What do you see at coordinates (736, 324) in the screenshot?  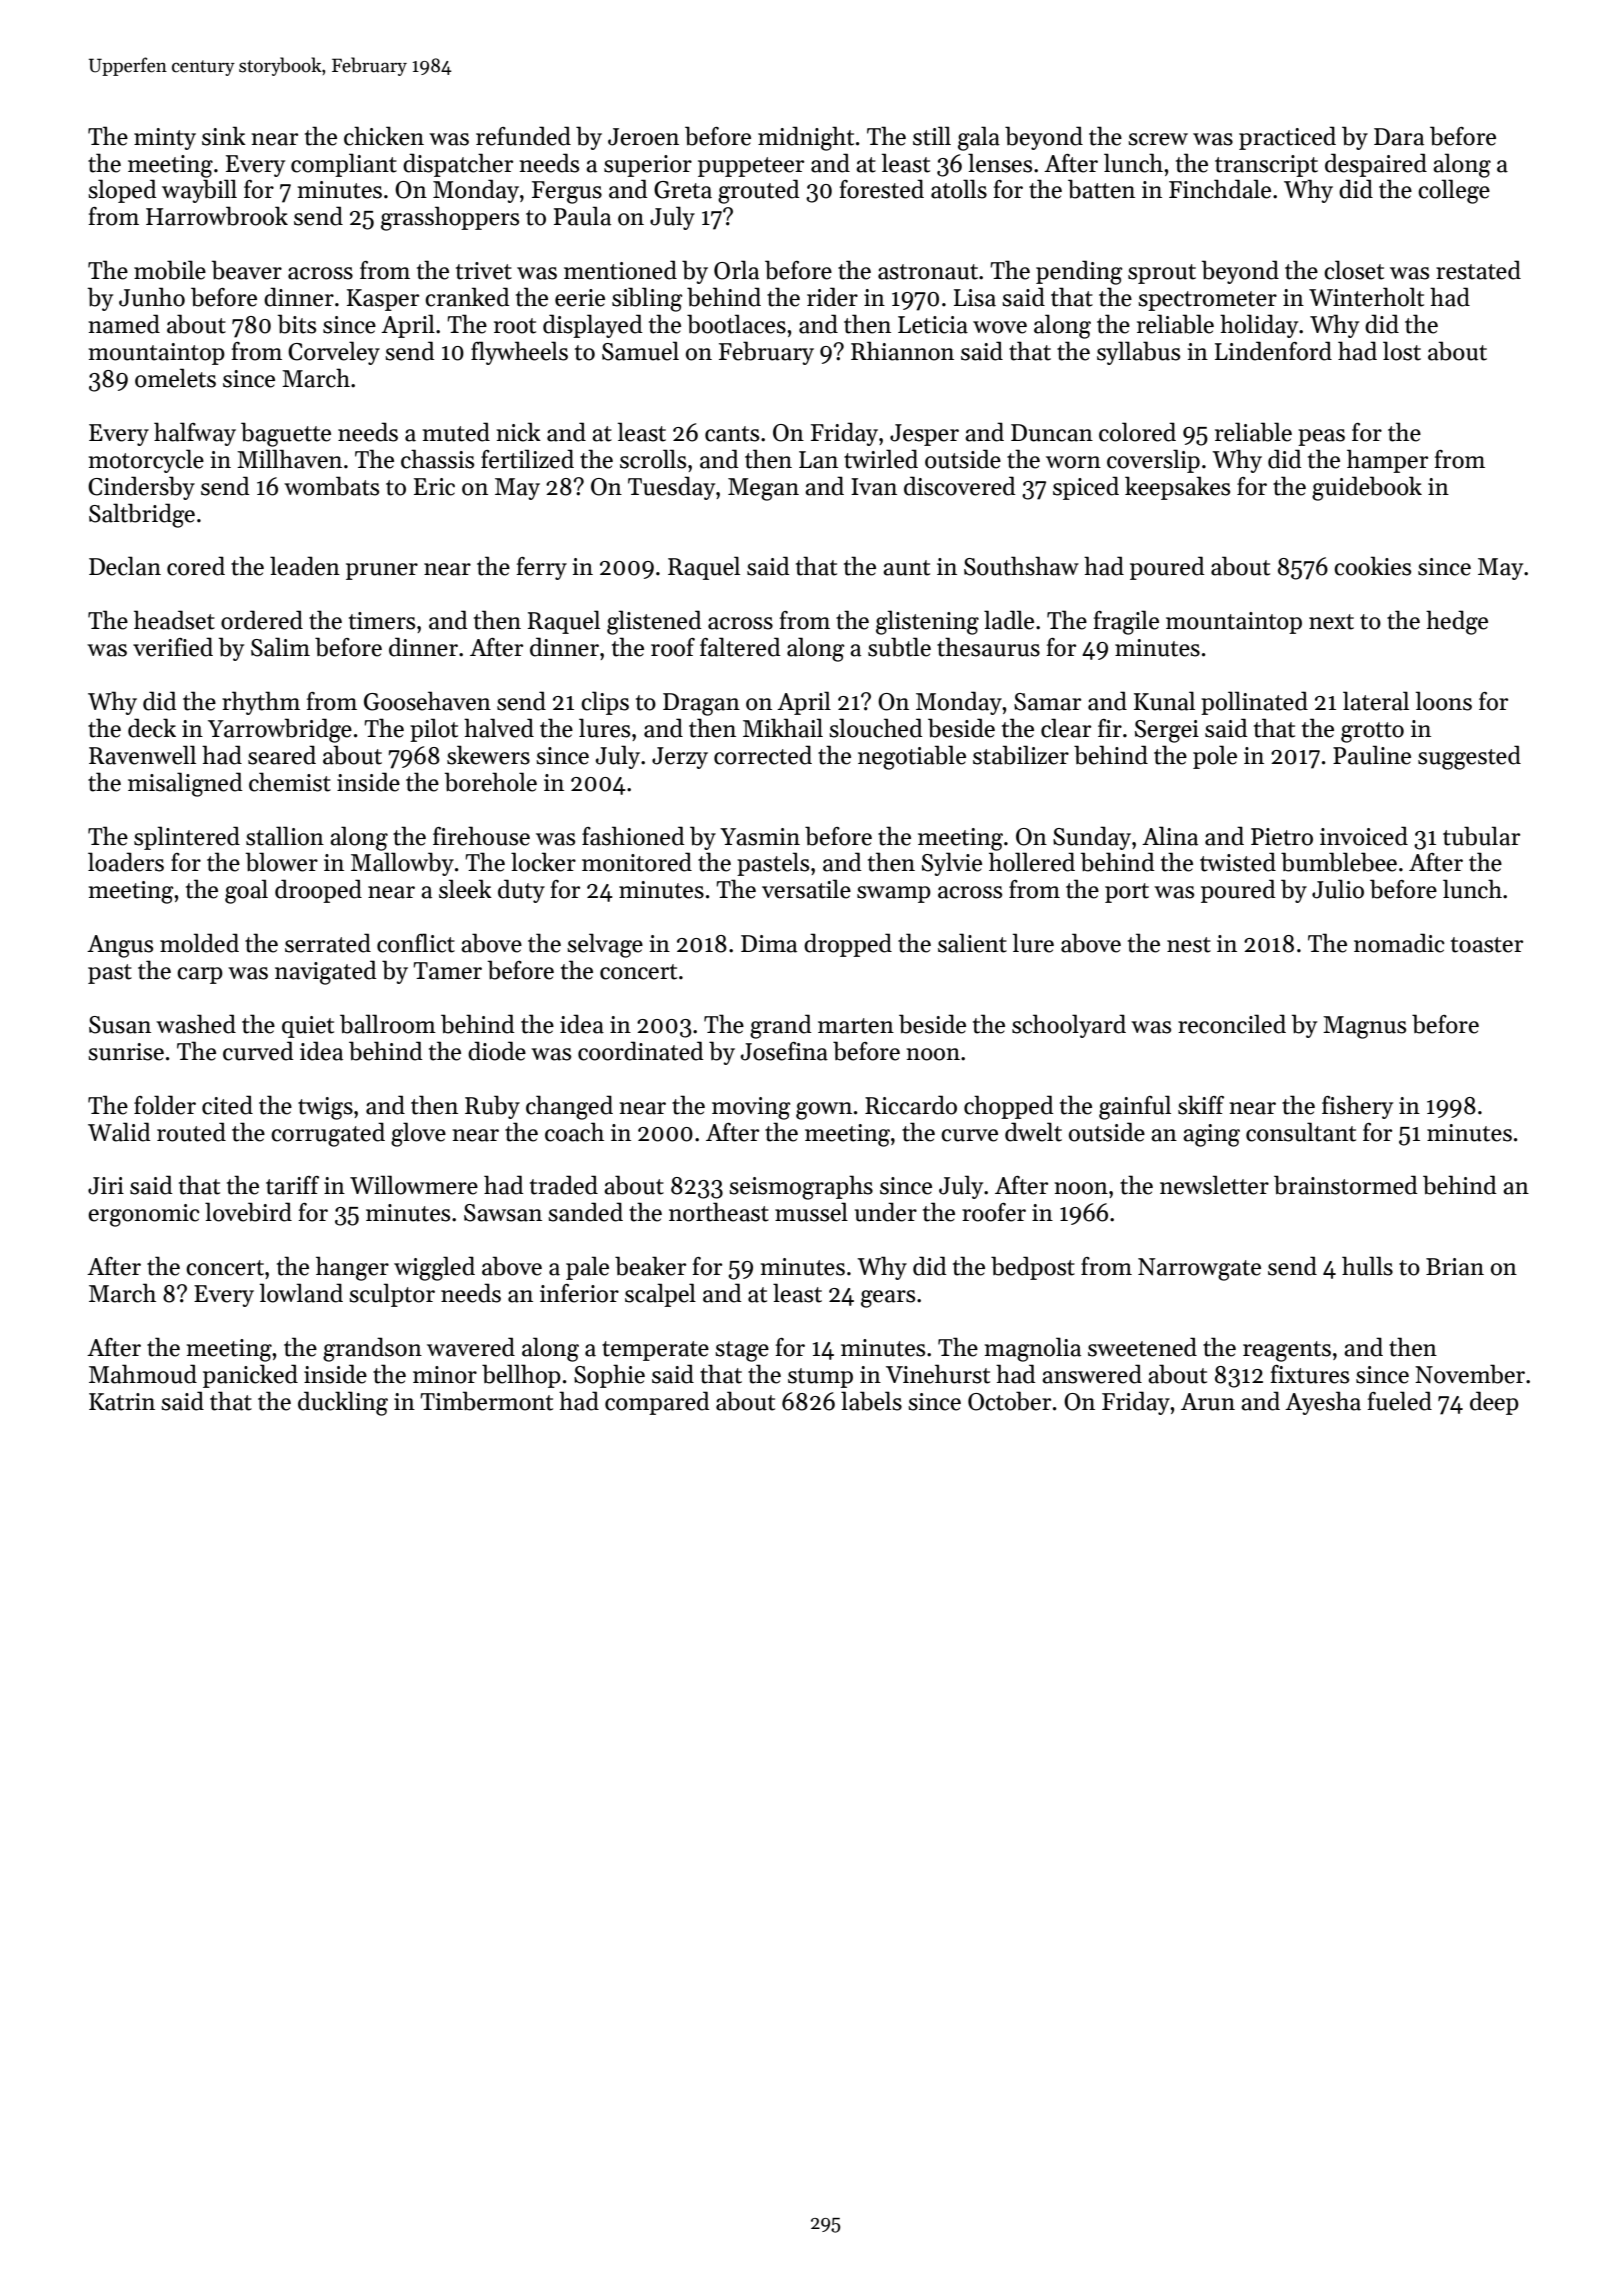 I see `bootlaces` at bounding box center [736, 324].
